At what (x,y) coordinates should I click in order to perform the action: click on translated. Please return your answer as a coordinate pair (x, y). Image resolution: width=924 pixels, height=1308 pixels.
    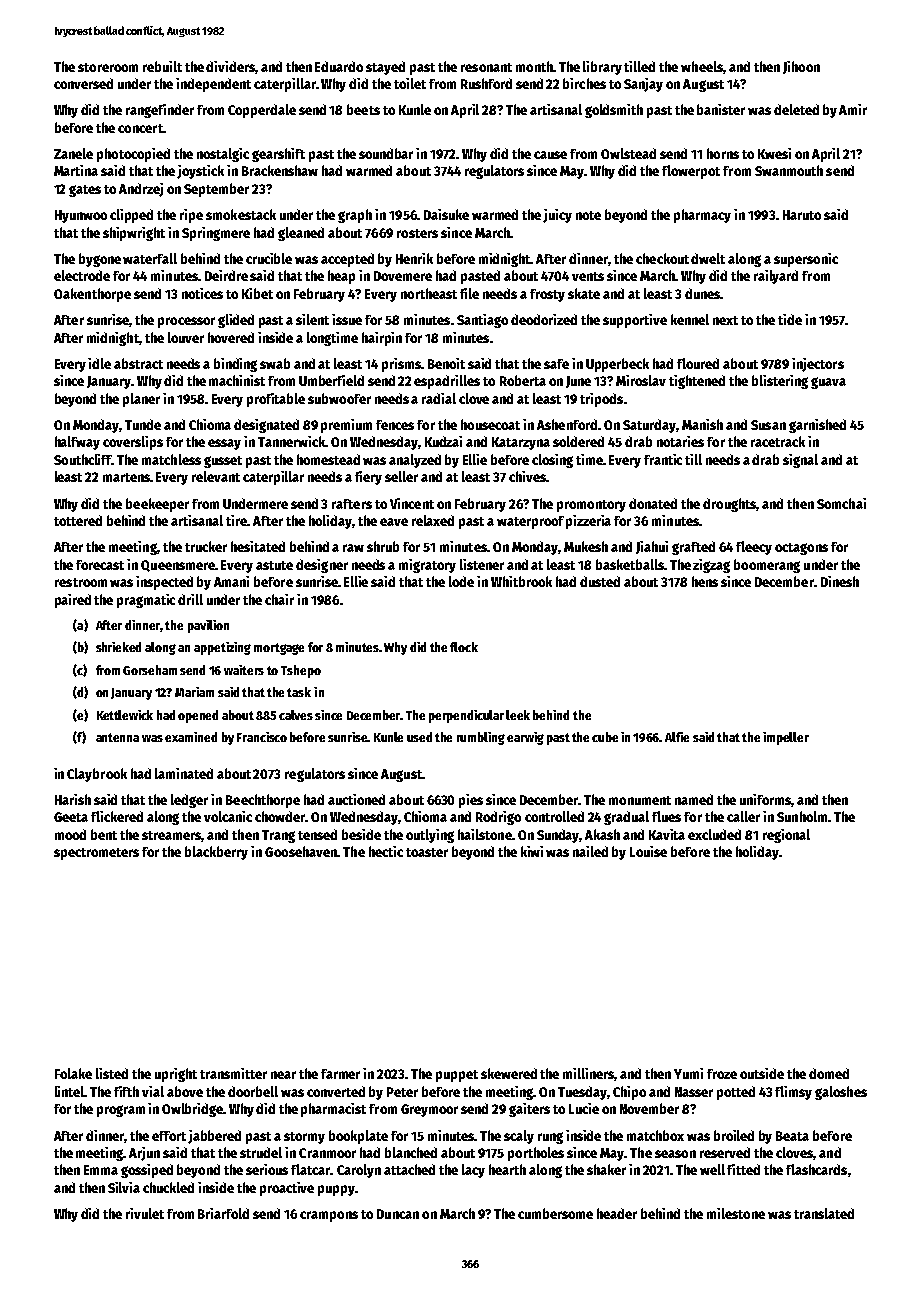
    Looking at the image, I should click on (824, 1213).
